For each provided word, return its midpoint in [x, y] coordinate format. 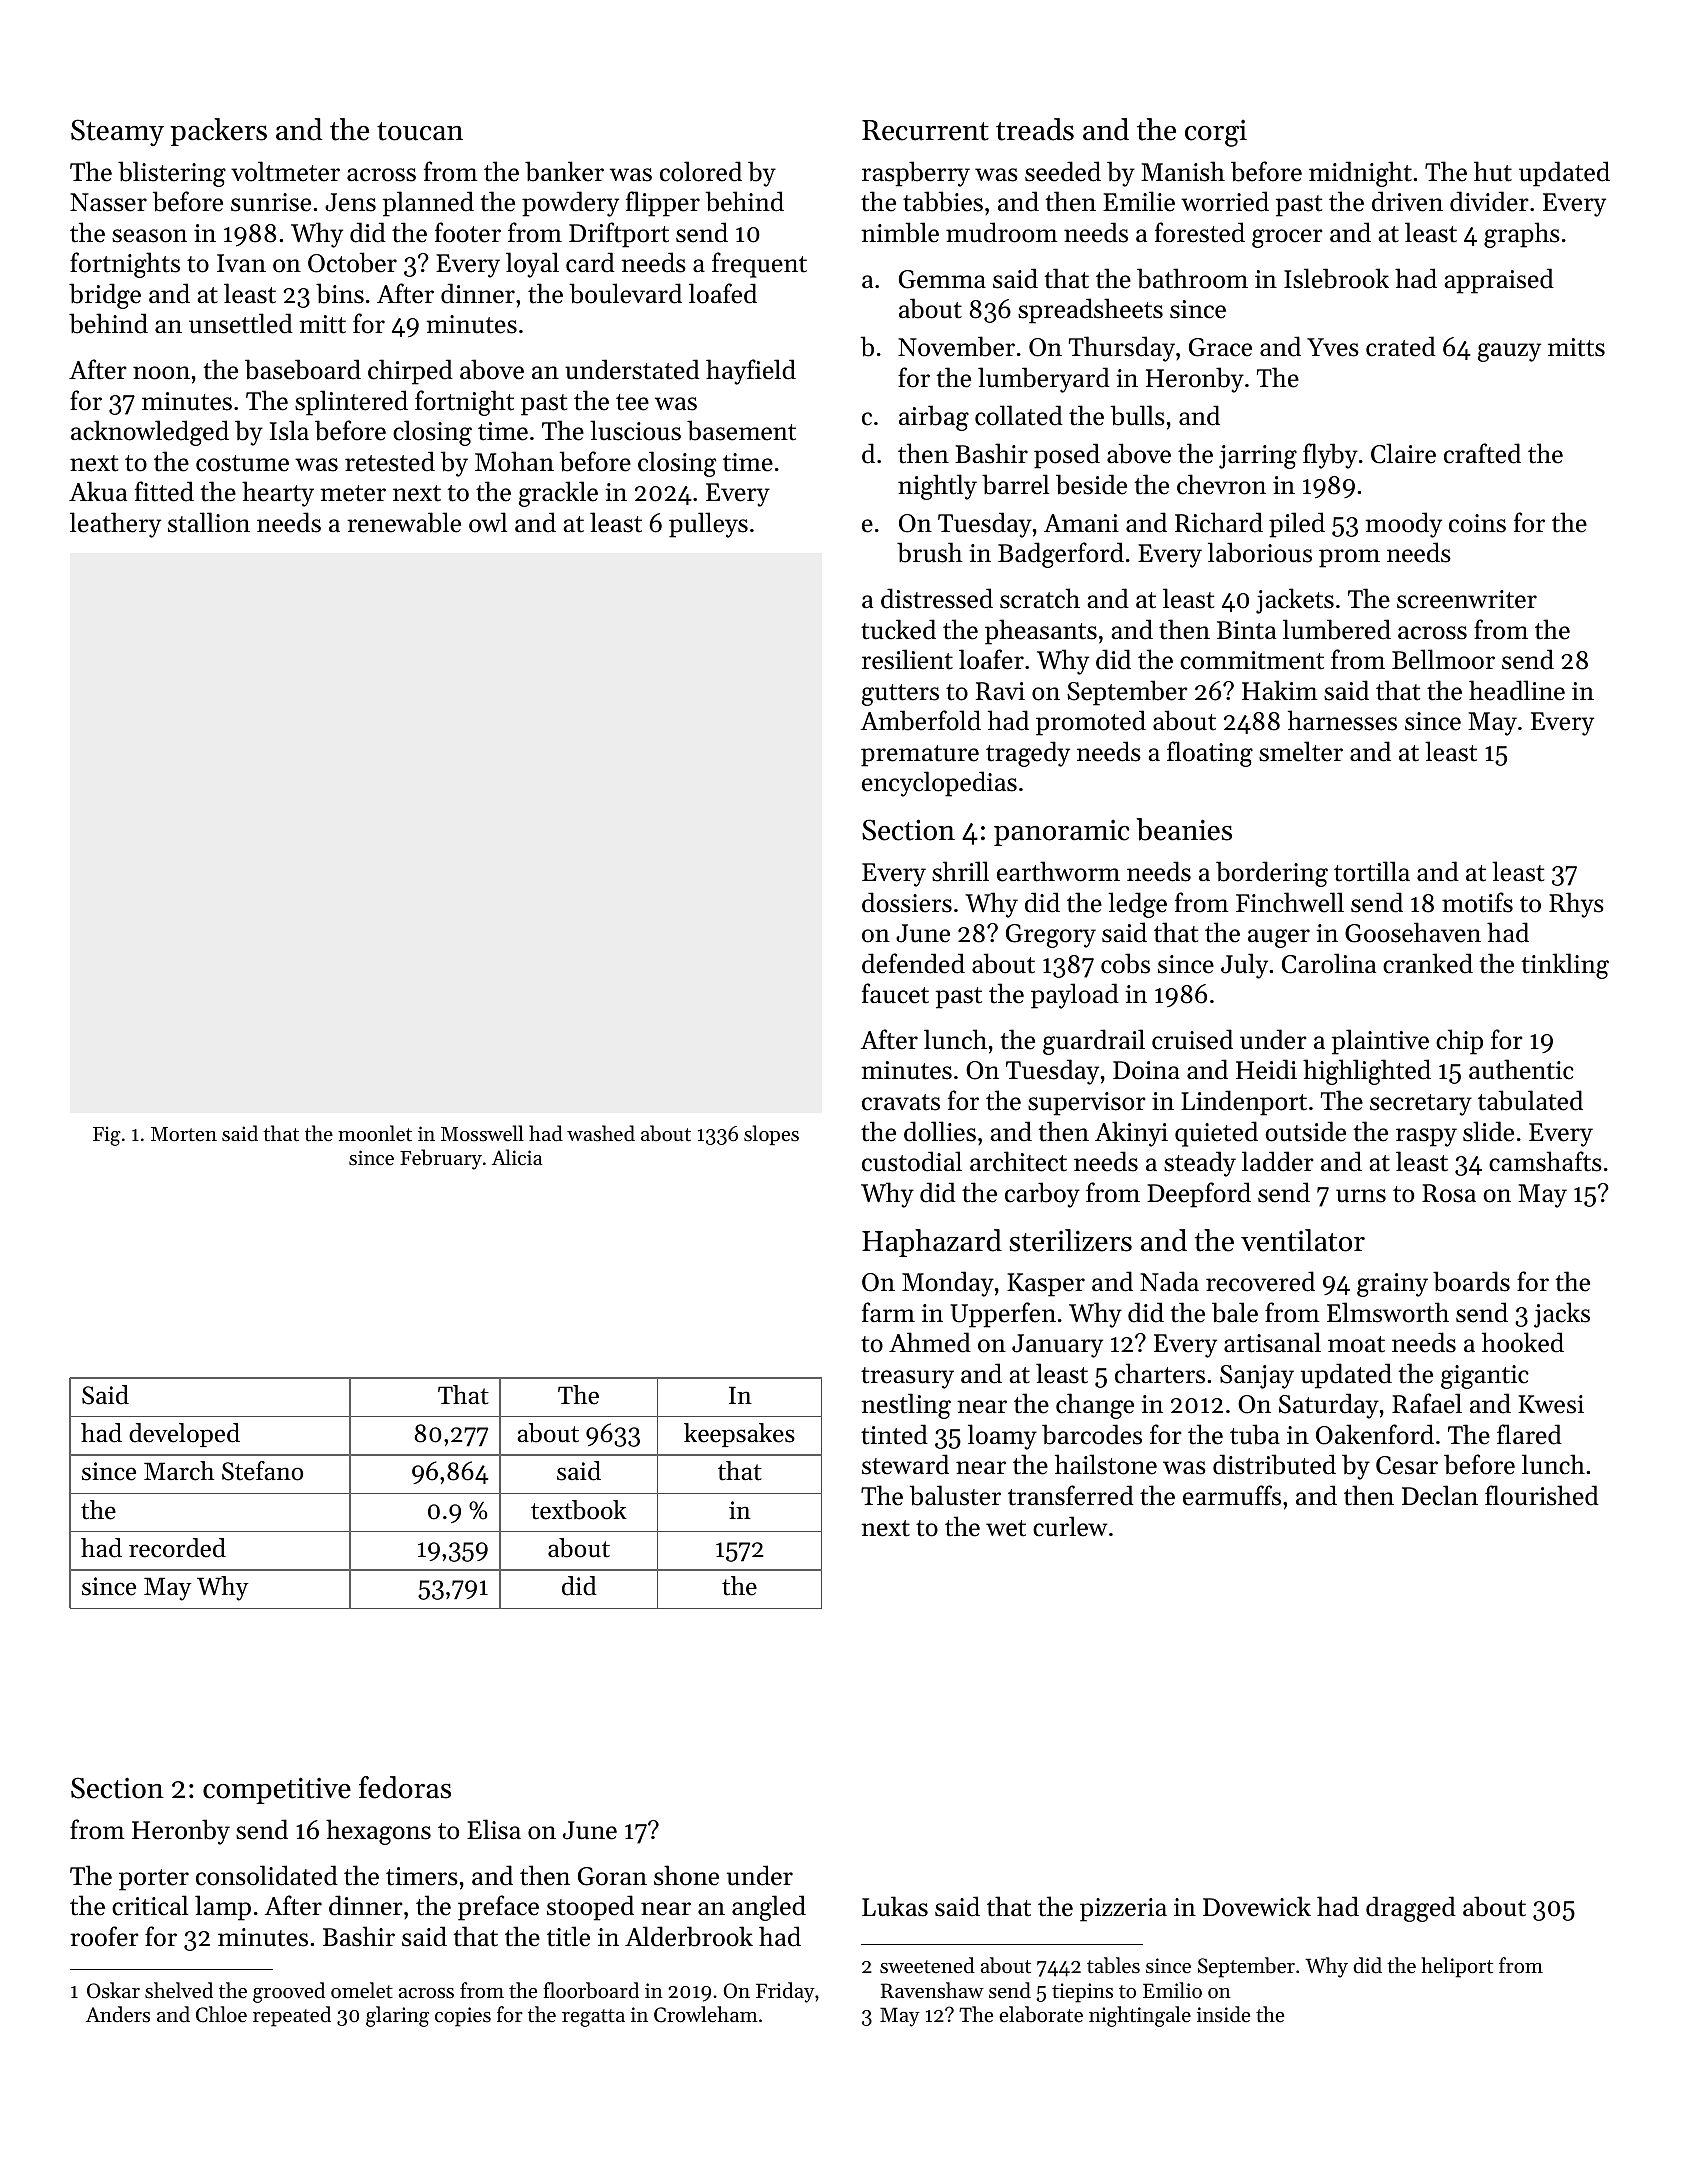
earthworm [1058, 871]
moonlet [375, 1133]
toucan [420, 131]
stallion [209, 522]
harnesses [1342, 720]
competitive [277, 1790]
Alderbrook [689, 1936]
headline [1517, 690]
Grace [1220, 347]
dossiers [907, 902]
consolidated [267, 1875]
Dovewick [1257, 1906]
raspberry [916, 174]
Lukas [895, 1906]
